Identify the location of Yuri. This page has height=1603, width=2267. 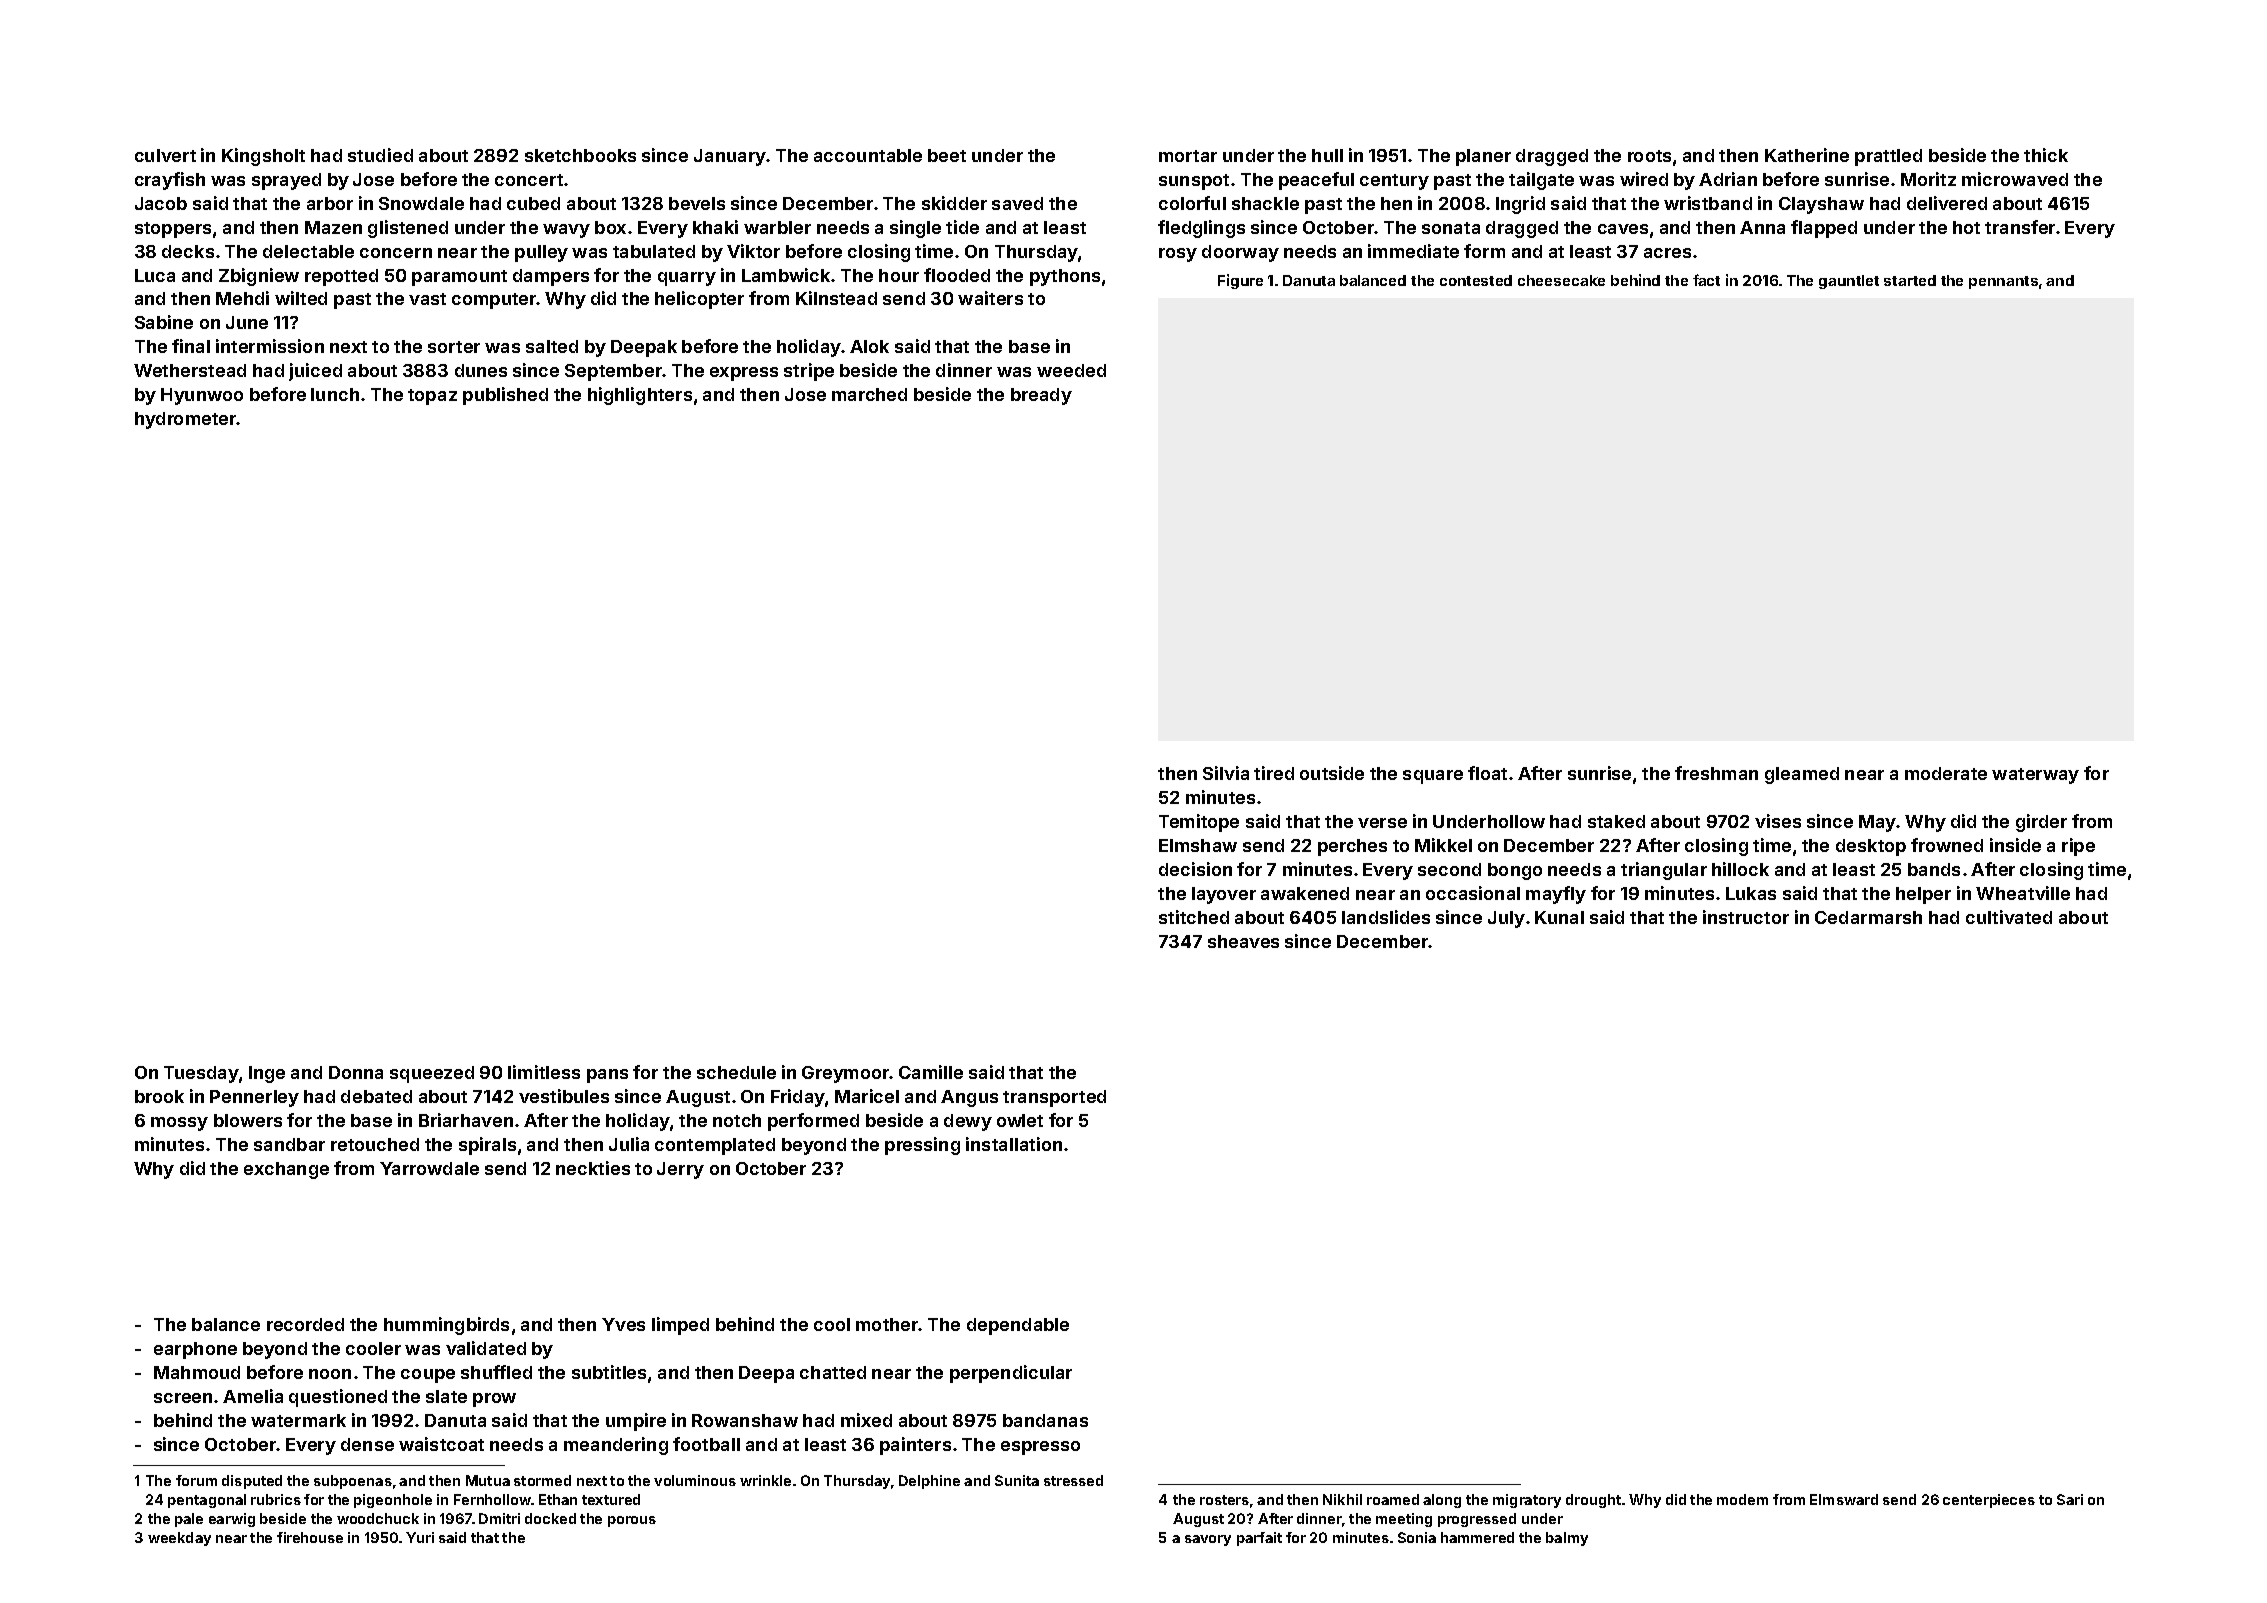
(420, 1537).
